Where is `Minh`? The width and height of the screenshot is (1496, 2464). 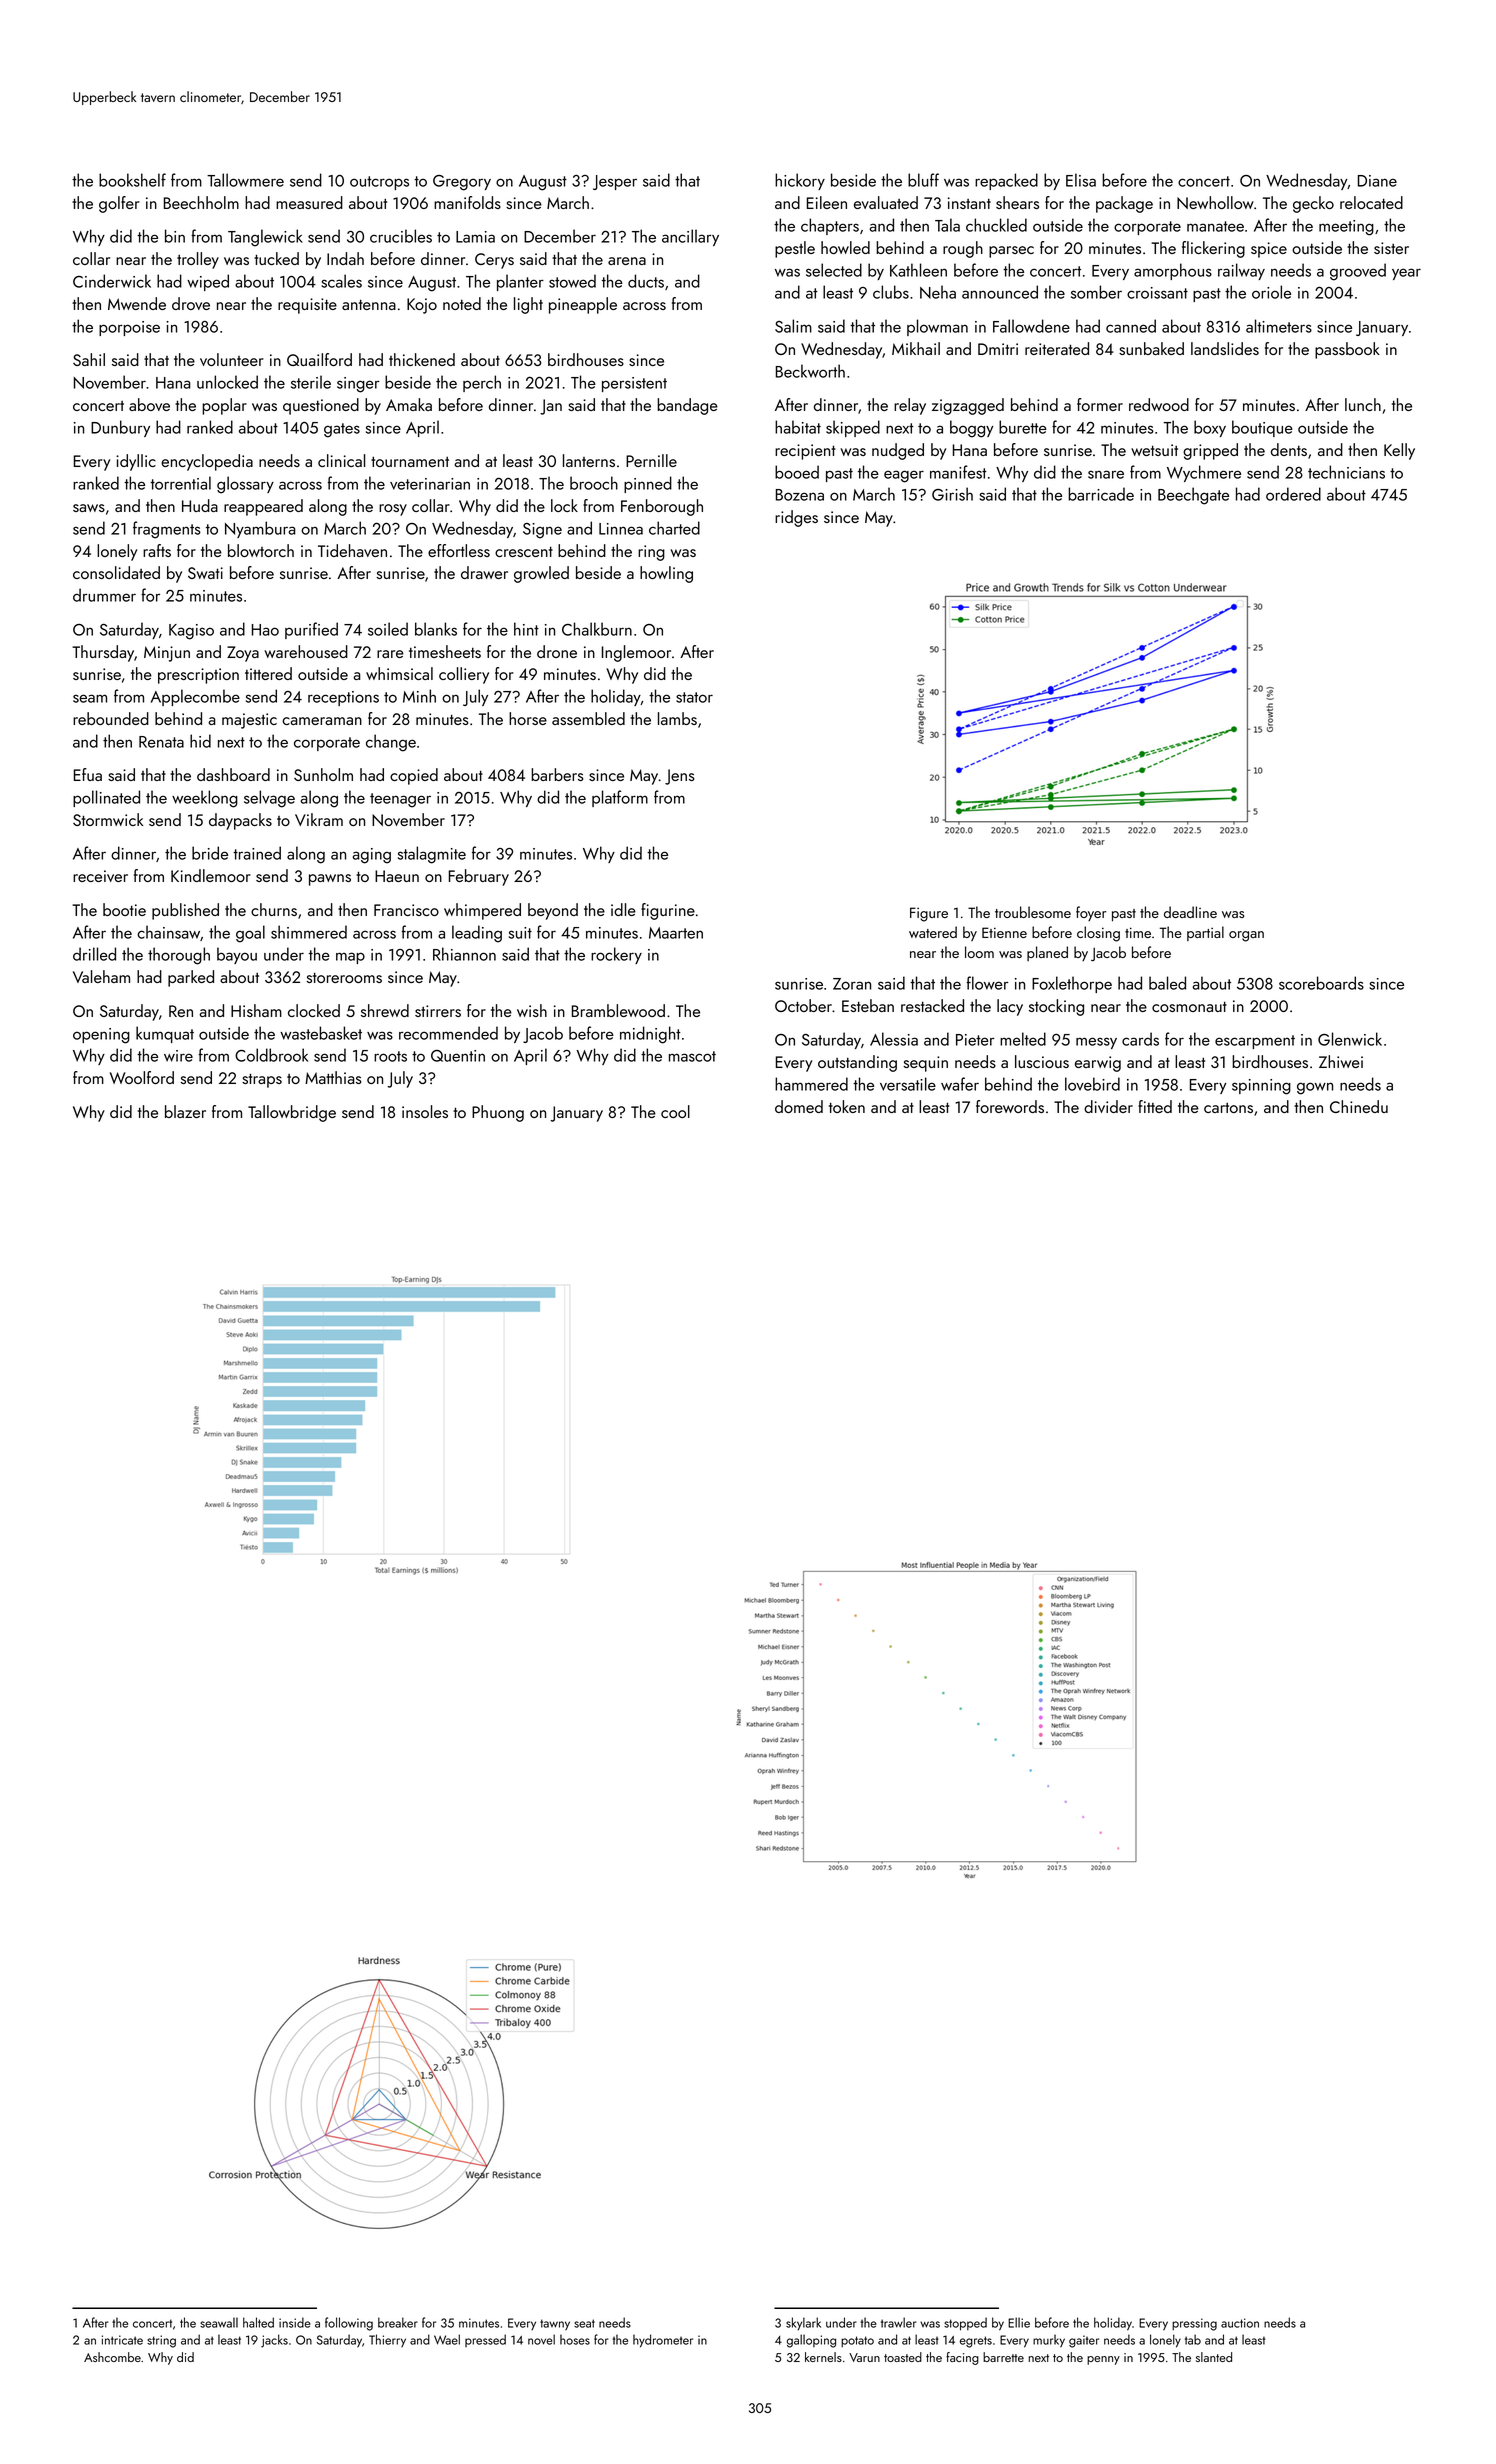
Minh is located at coordinates (419, 696).
